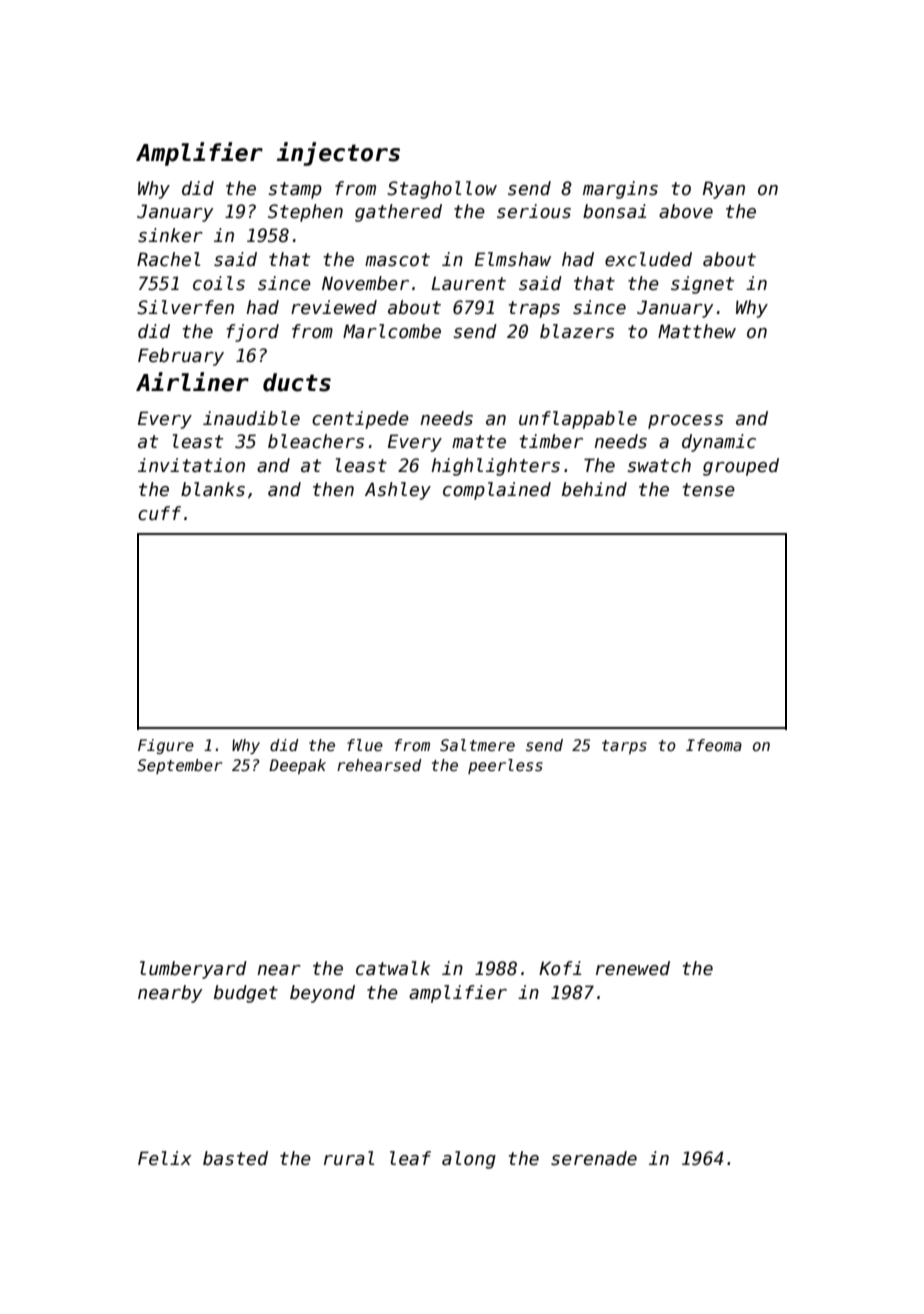  What do you see at coordinates (213, 489) in the screenshot?
I see `blanks` at bounding box center [213, 489].
